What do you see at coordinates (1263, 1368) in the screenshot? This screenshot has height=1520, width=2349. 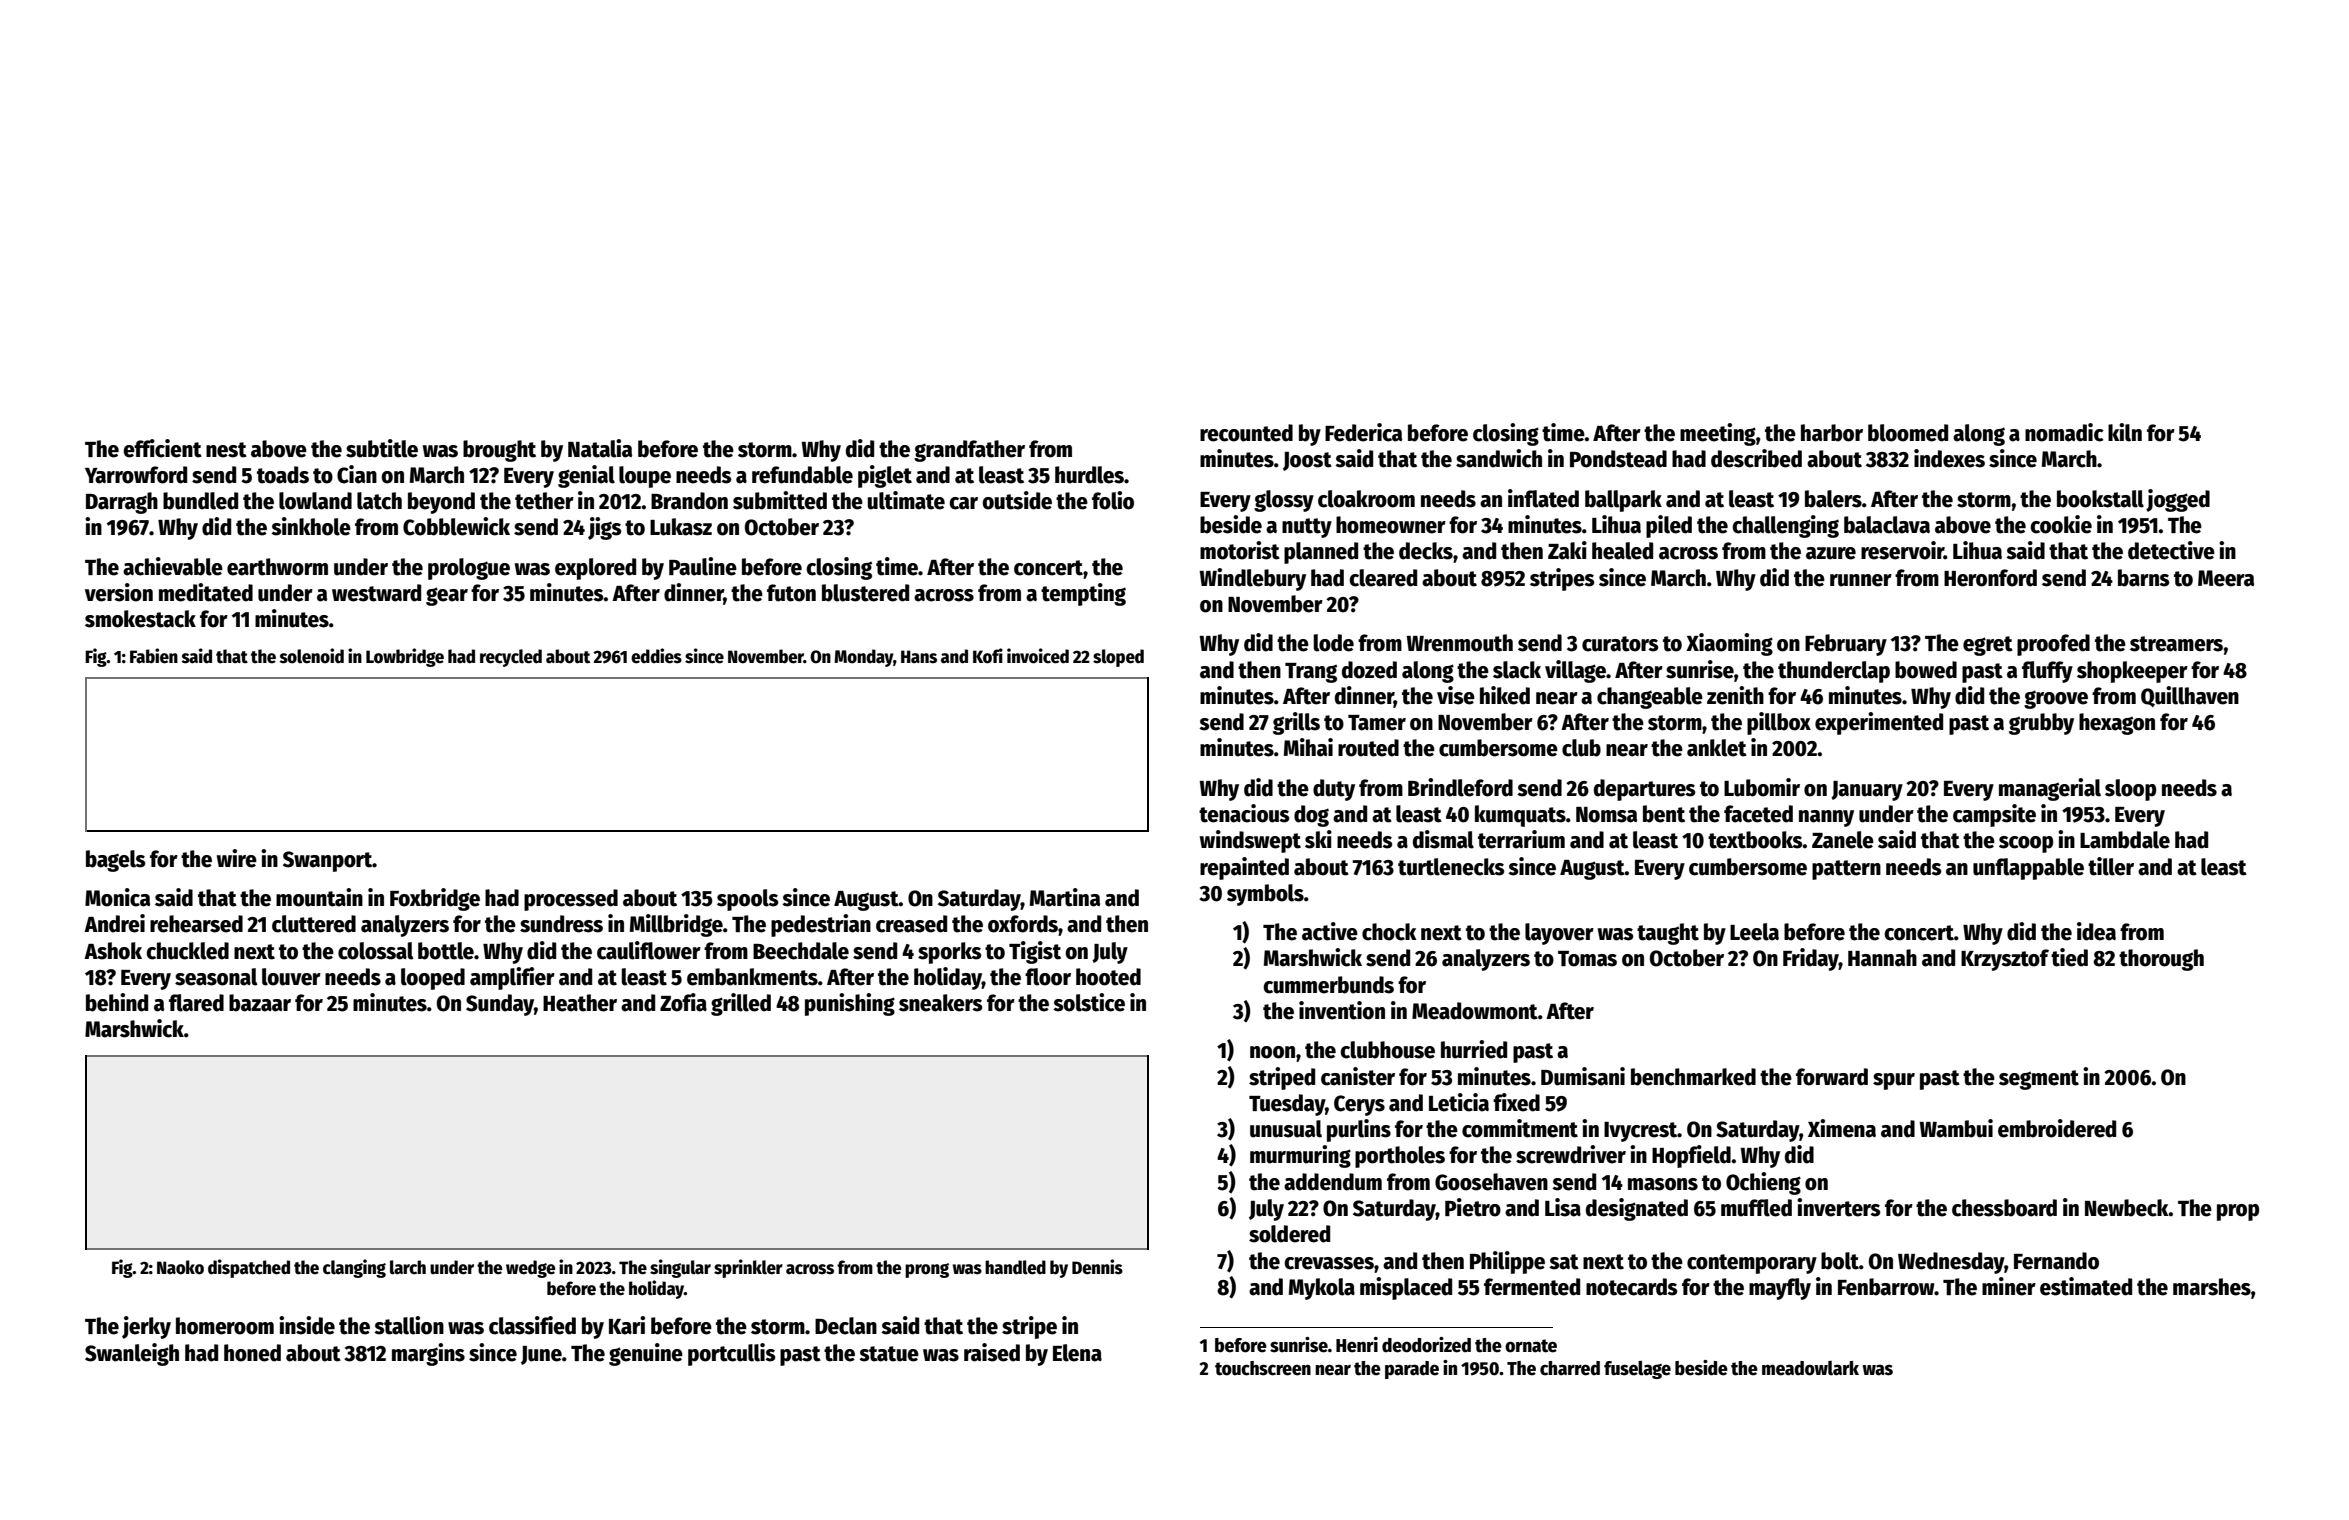 I see `touchscreen` at bounding box center [1263, 1368].
